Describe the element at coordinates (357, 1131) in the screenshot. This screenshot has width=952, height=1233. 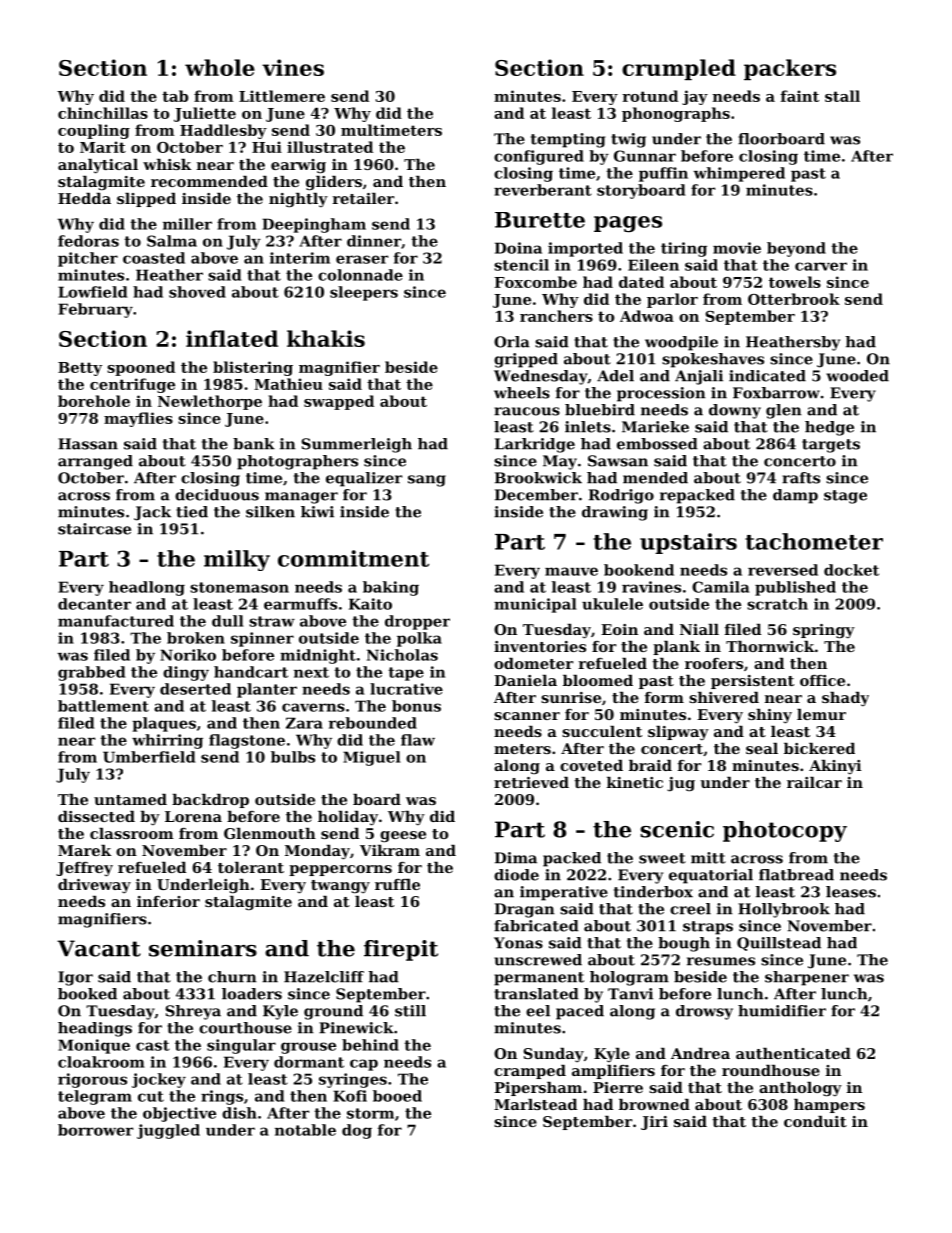
I see `dog` at that location.
